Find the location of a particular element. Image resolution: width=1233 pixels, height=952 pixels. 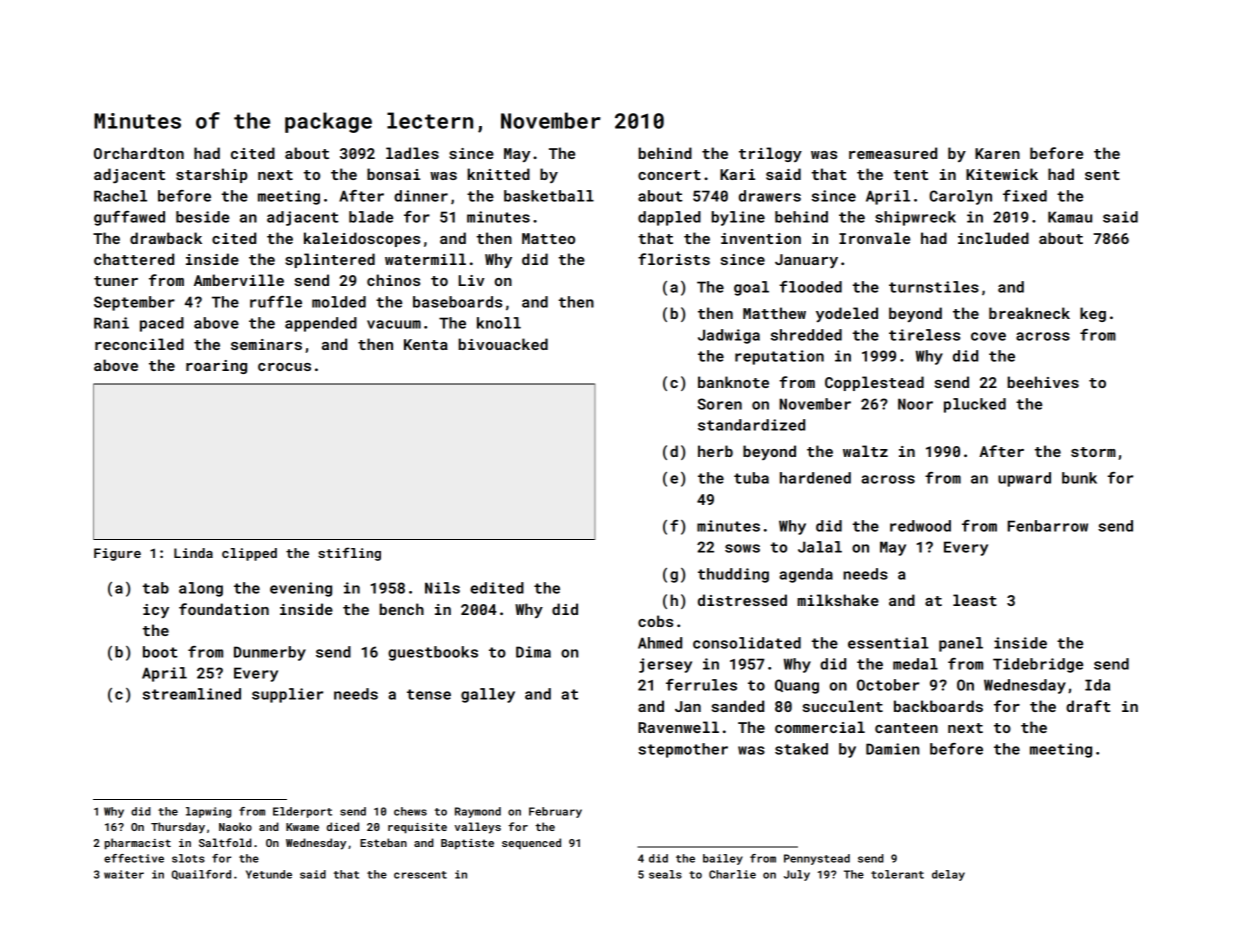

bench is located at coordinates (401, 609).
